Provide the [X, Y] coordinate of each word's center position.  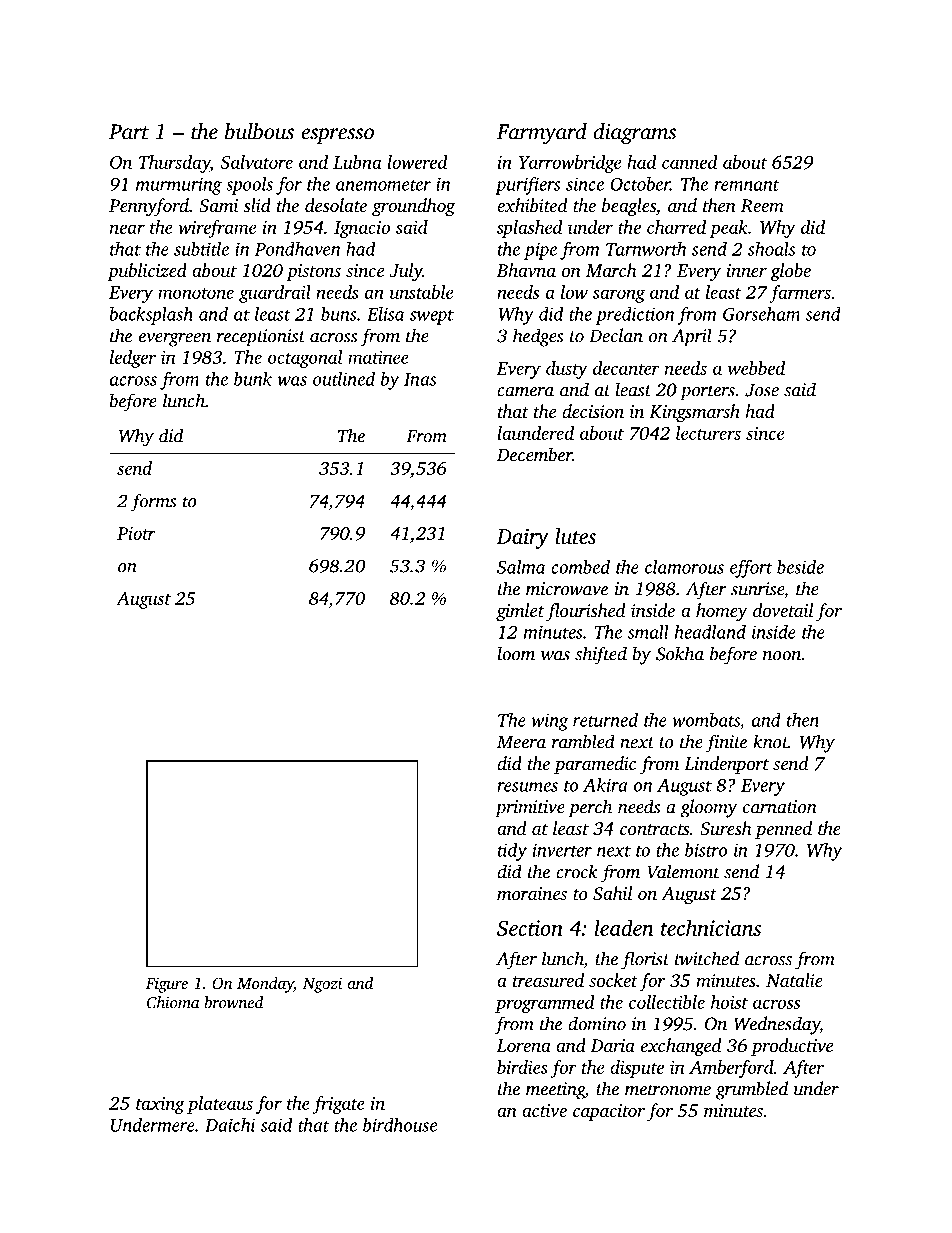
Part [129, 132]
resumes [527, 787]
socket [613, 980]
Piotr [136, 533]
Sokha [680, 653]
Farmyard [542, 133]
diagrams [634, 134]
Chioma [173, 1002]
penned [783, 830]
